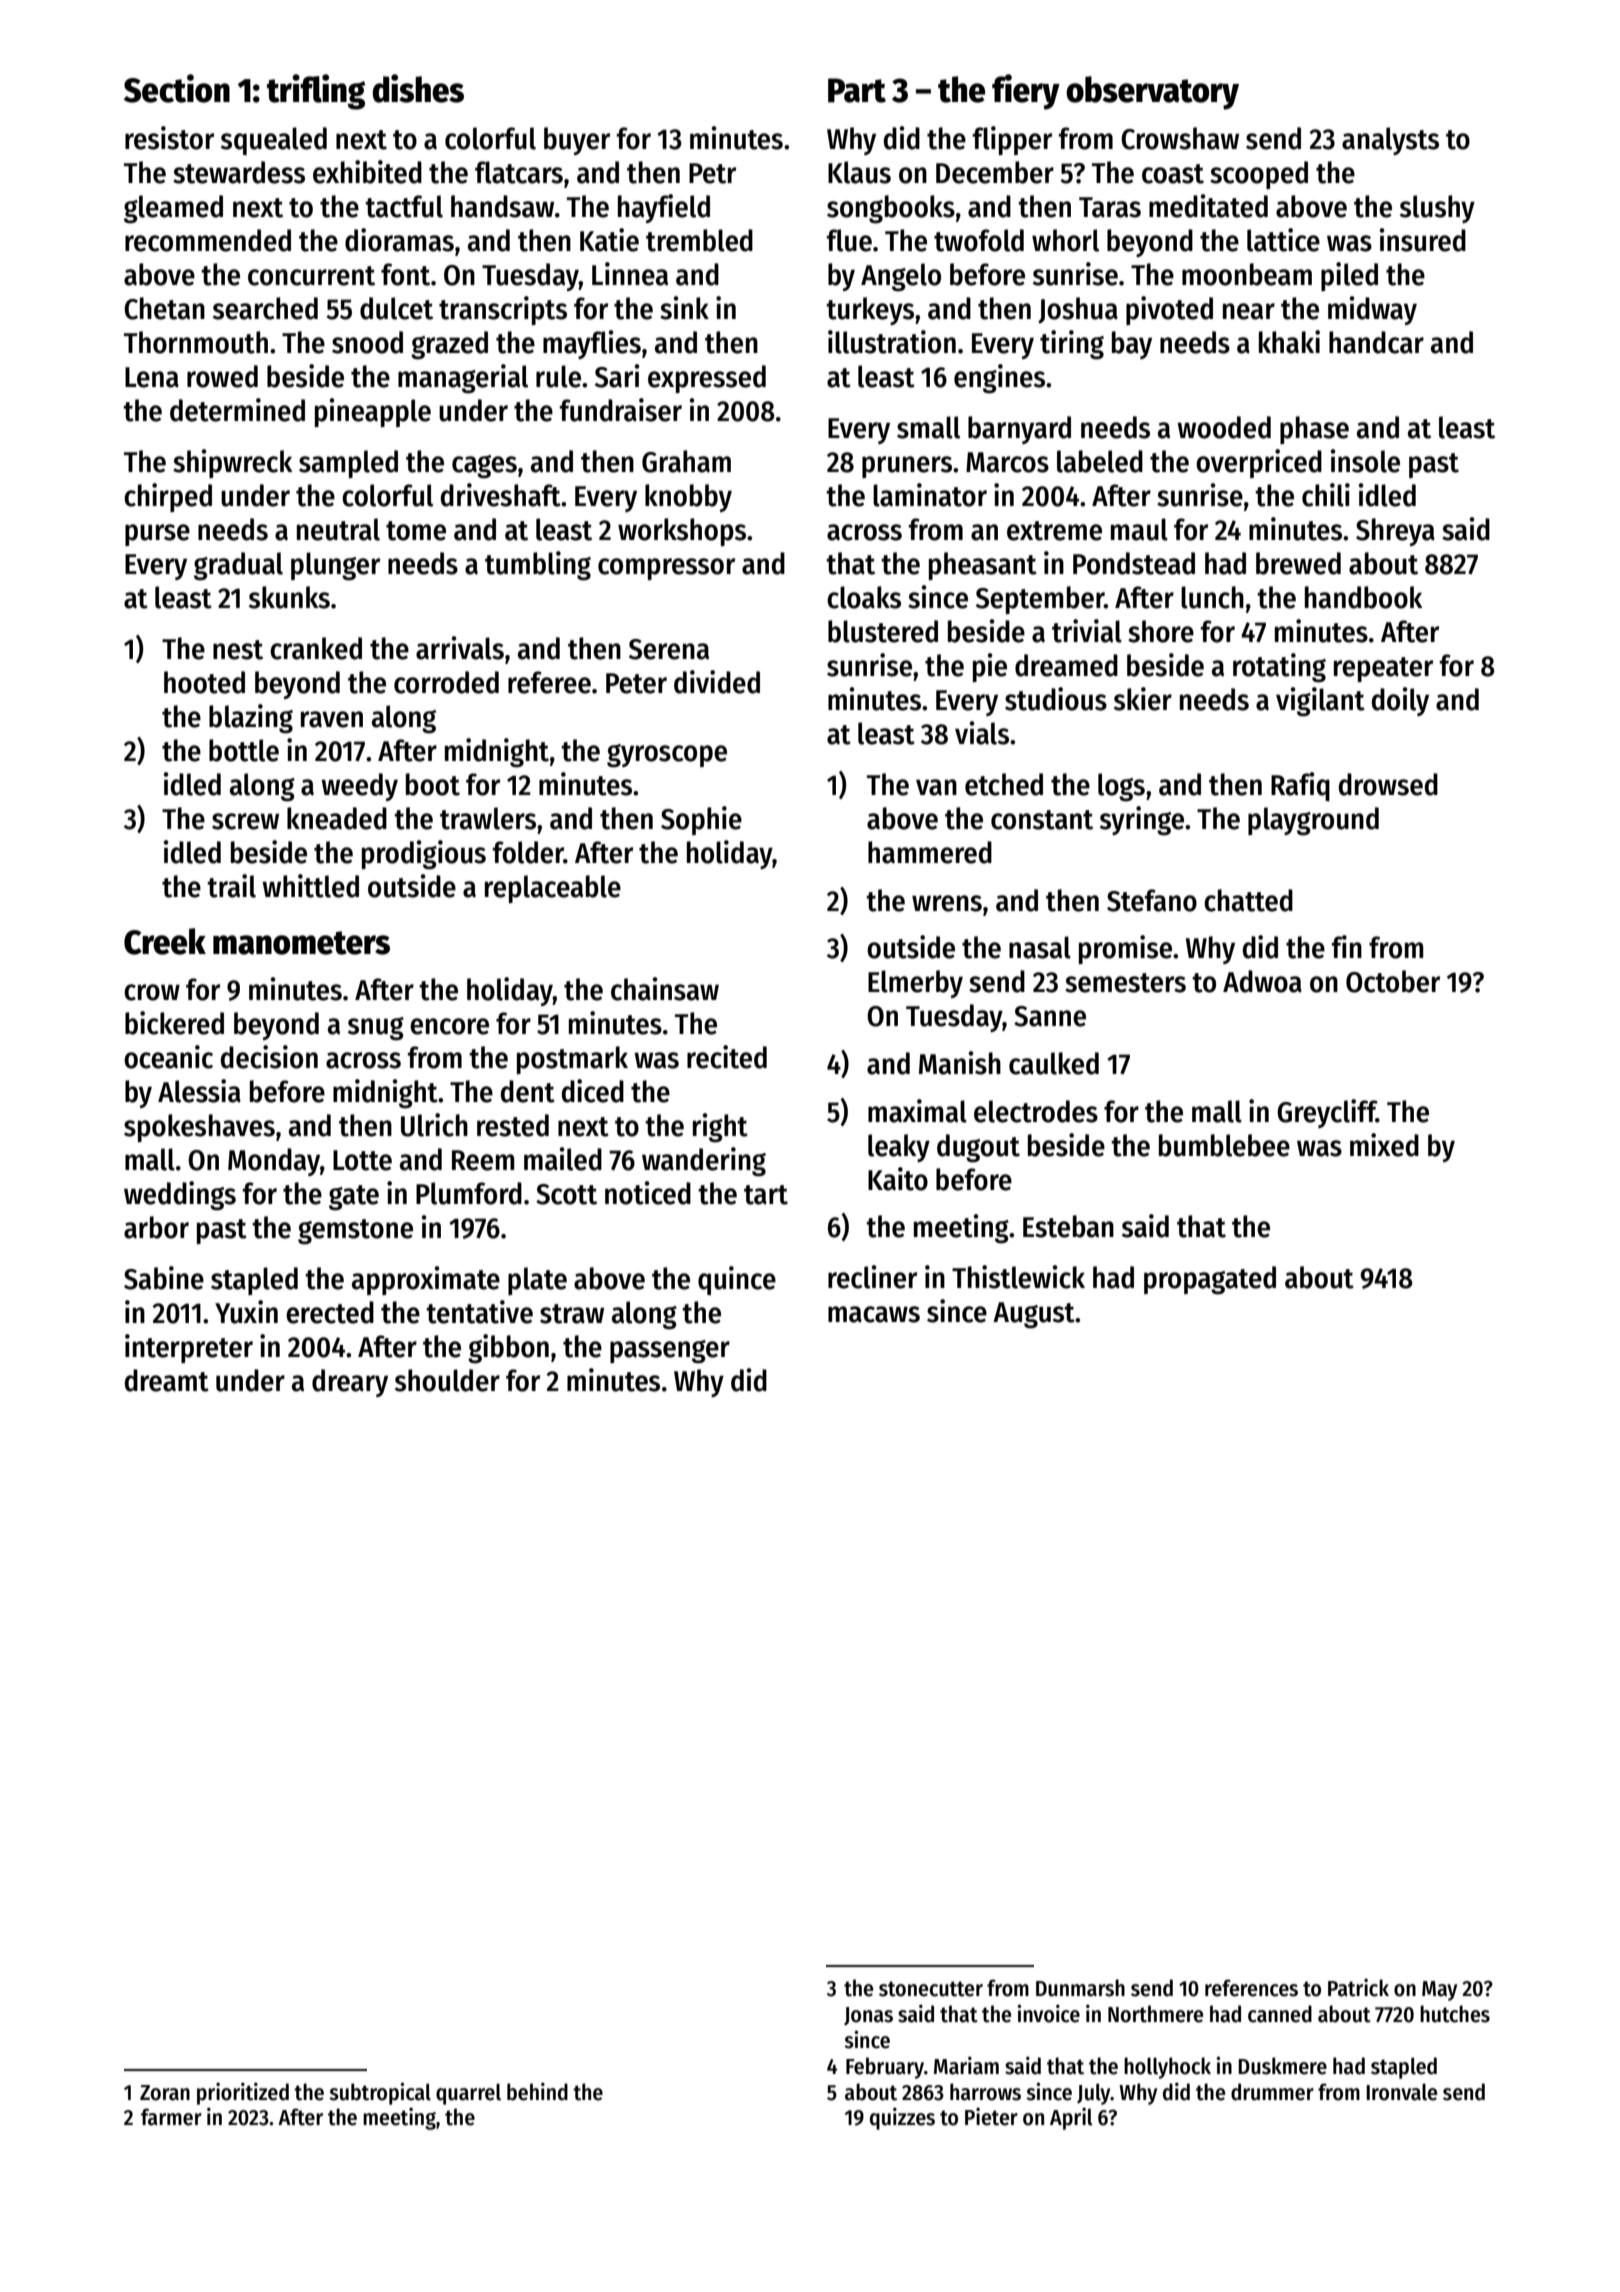 This page has height=2292, width=1620. Describe the element at coordinates (915, 984) in the page. I see `Elmerby` at that location.
